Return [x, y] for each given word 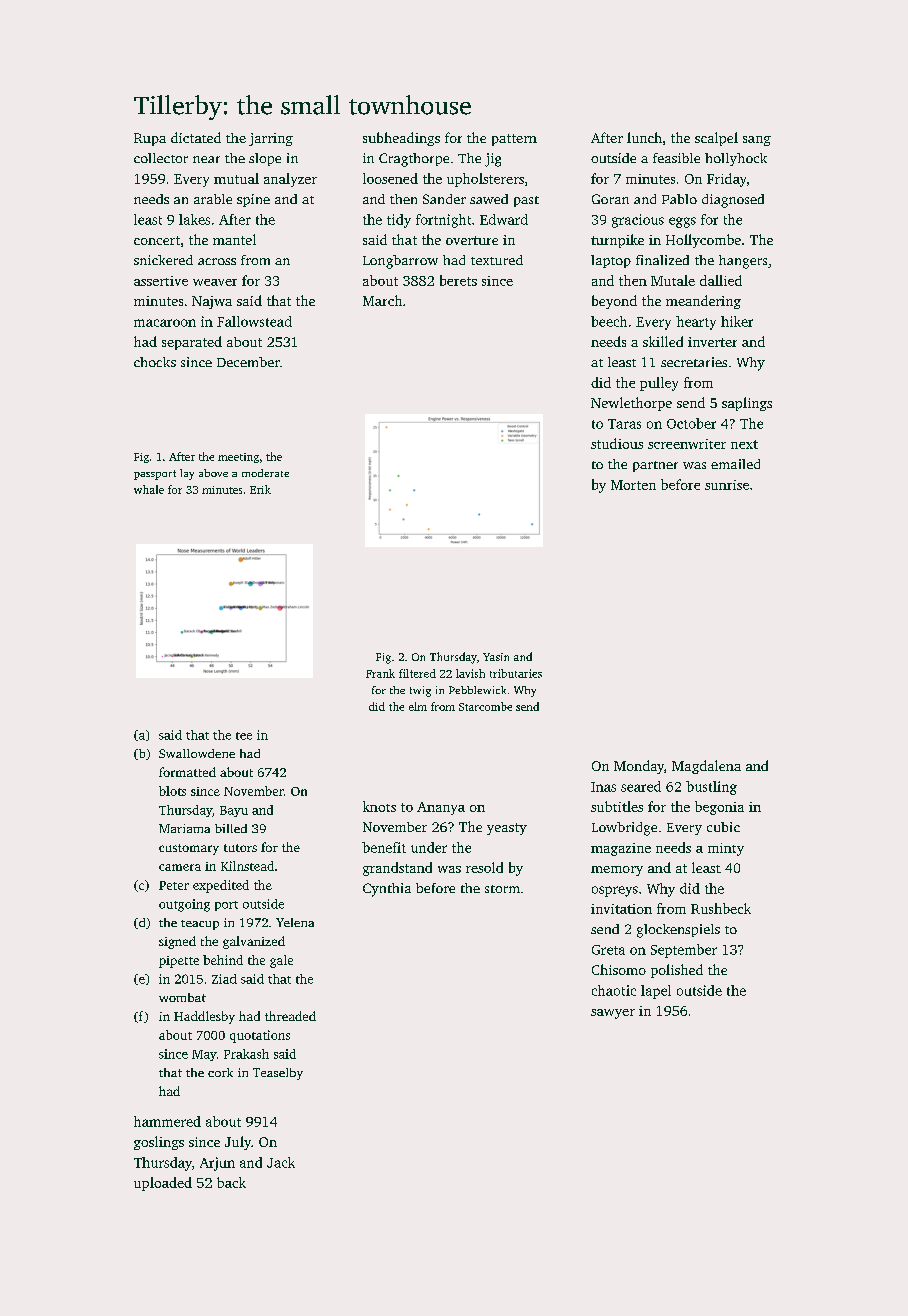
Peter [174, 885]
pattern [514, 140]
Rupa [150, 139]
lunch [644, 137]
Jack [281, 1162]
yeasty [507, 829]
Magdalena [706, 767]
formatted [187, 772]
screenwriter [687, 444]
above [213, 473]
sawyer [613, 1014]
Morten [633, 485]
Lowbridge [624, 829]
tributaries [516, 673]
